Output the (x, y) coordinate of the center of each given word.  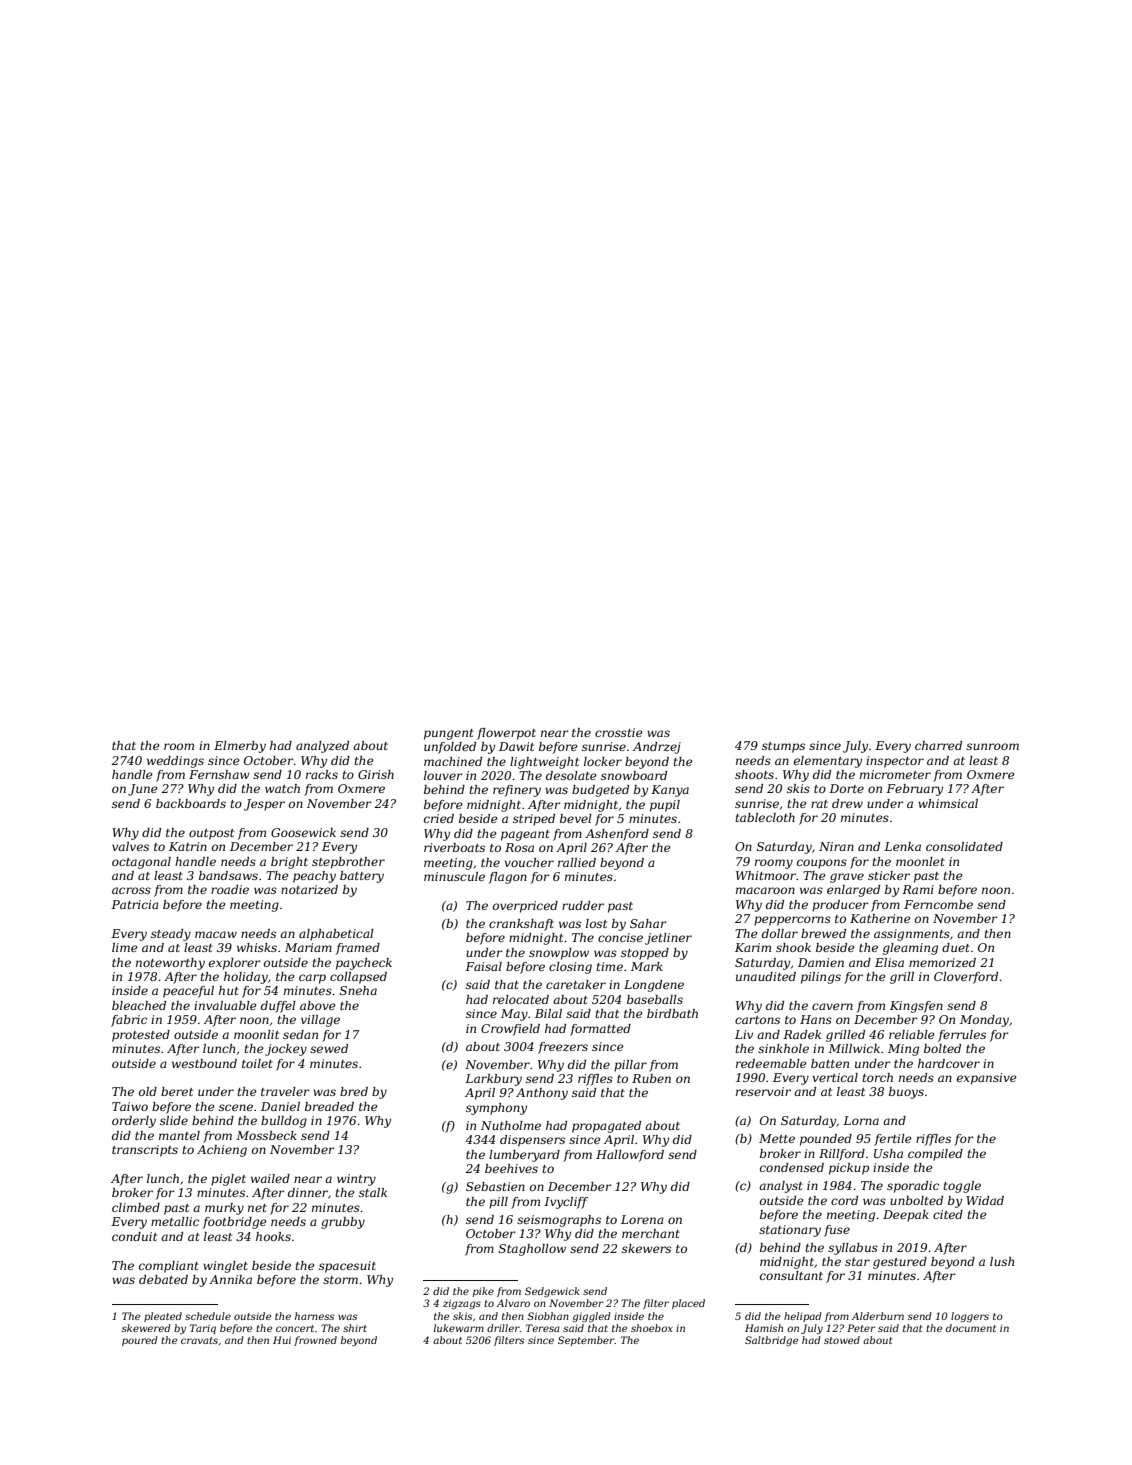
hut (229, 990)
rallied (577, 862)
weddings (175, 762)
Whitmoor (766, 875)
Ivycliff (566, 1203)
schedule (208, 1316)
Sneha (358, 990)
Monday (984, 1021)
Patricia (135, 904)
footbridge (235, 1223)
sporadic (913, 1187)
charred (938, 745)
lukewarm (459, 1328)
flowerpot (506, 734)
